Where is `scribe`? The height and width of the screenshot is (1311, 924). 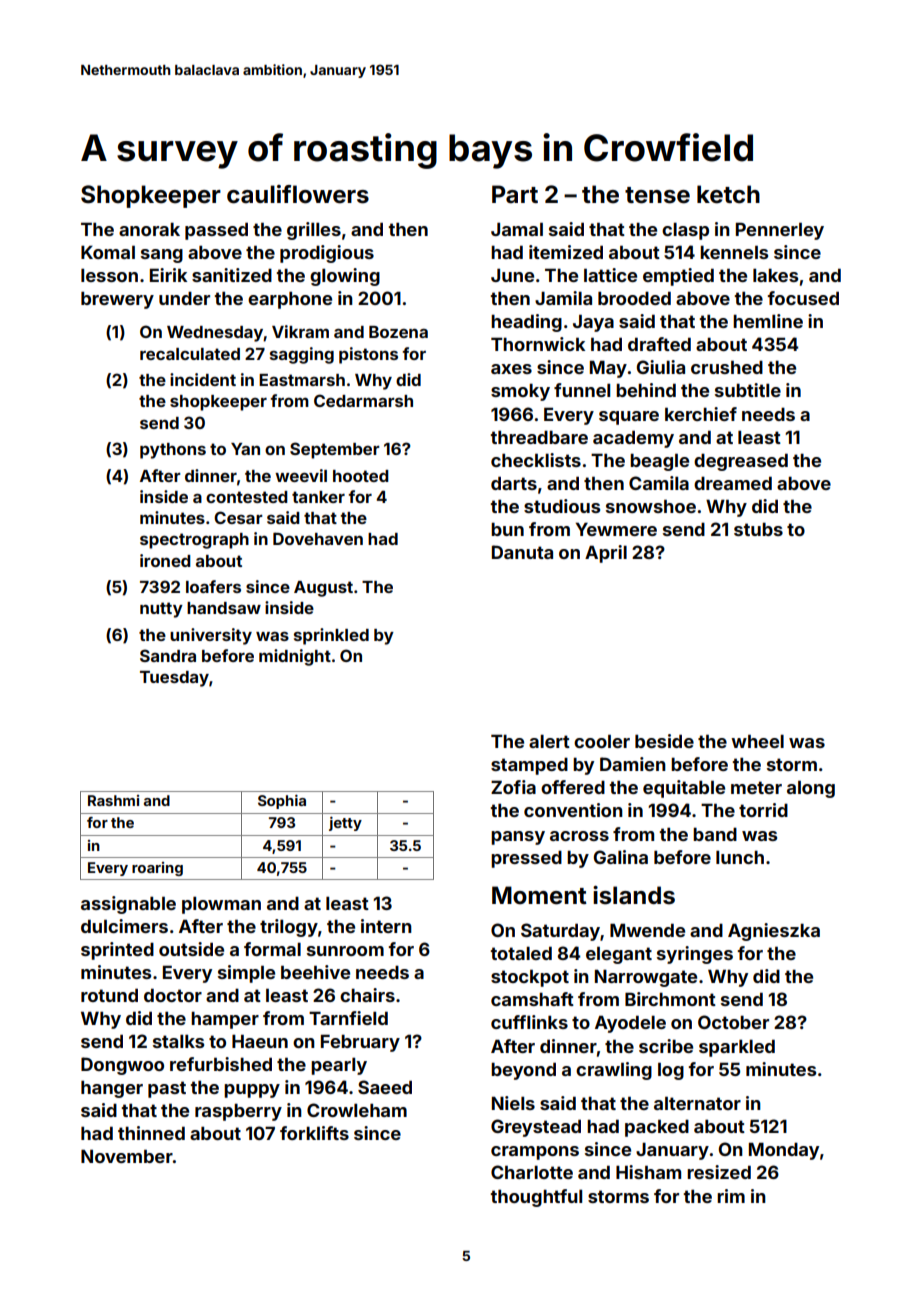
scribe is located at coordinates (666, 1046).
